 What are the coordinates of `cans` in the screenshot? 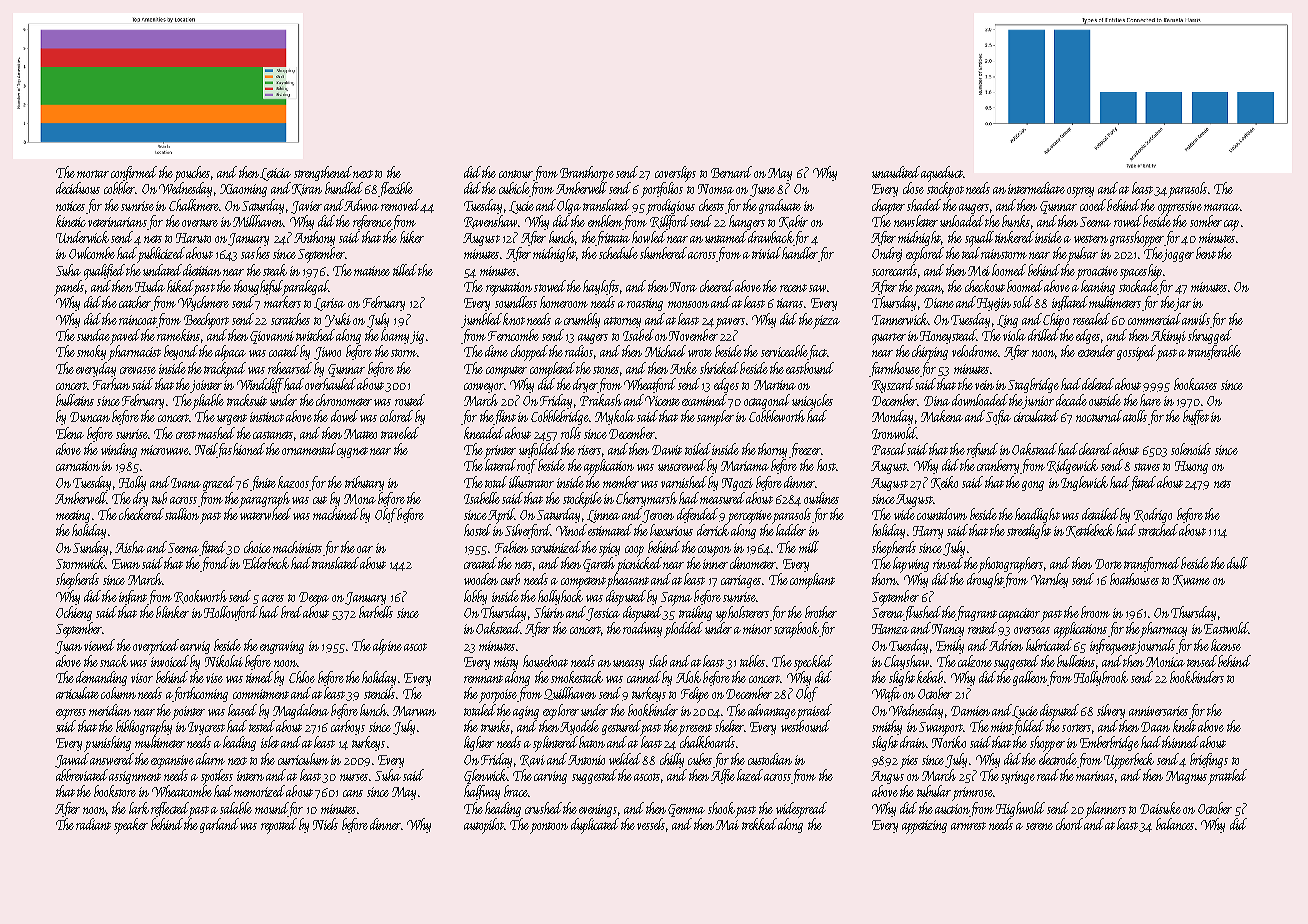 It's located at (353, 793).
